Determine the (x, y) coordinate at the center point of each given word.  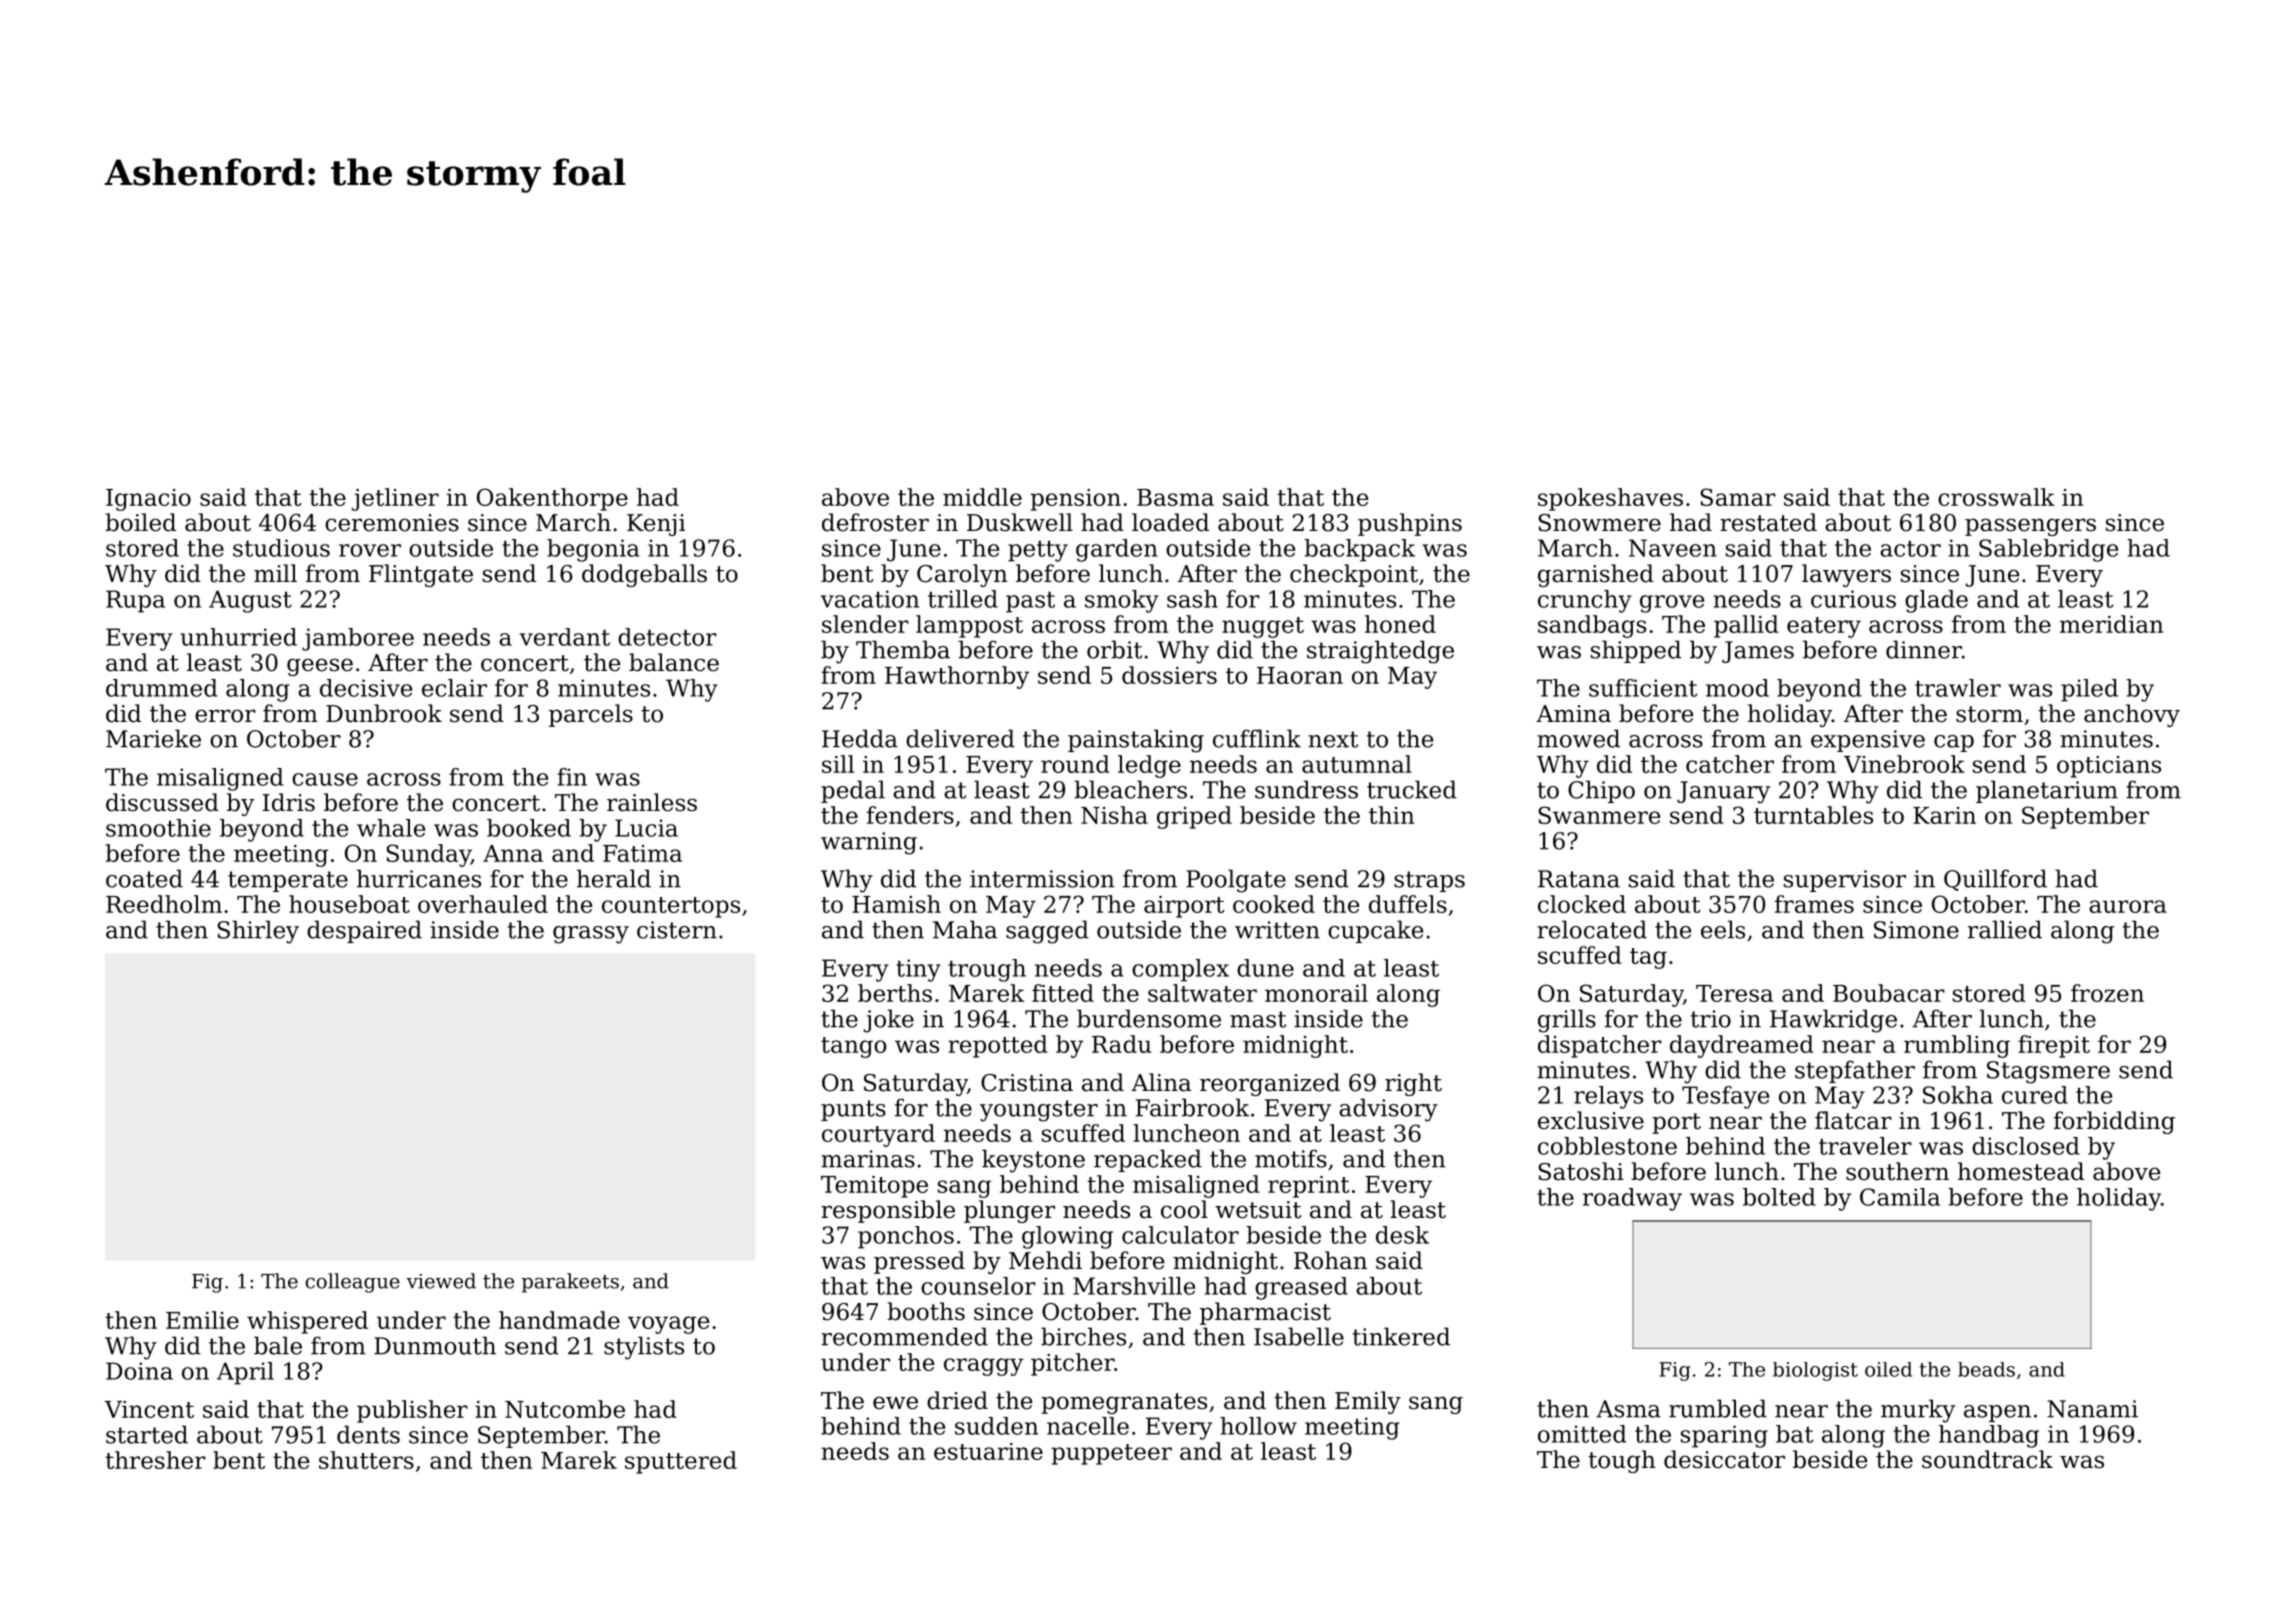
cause (325, 779)
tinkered (1401, 1336)
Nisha (1114, 815)
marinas (868, 1159)
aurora (2128, 906)
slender (865, 624)
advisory (1388, 1110)
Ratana (1579, 879)
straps (1429, 881)
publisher (412, 1411)
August (250, 601)
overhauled (483, 904)
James (1758, 652)
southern (1897, 1171)
